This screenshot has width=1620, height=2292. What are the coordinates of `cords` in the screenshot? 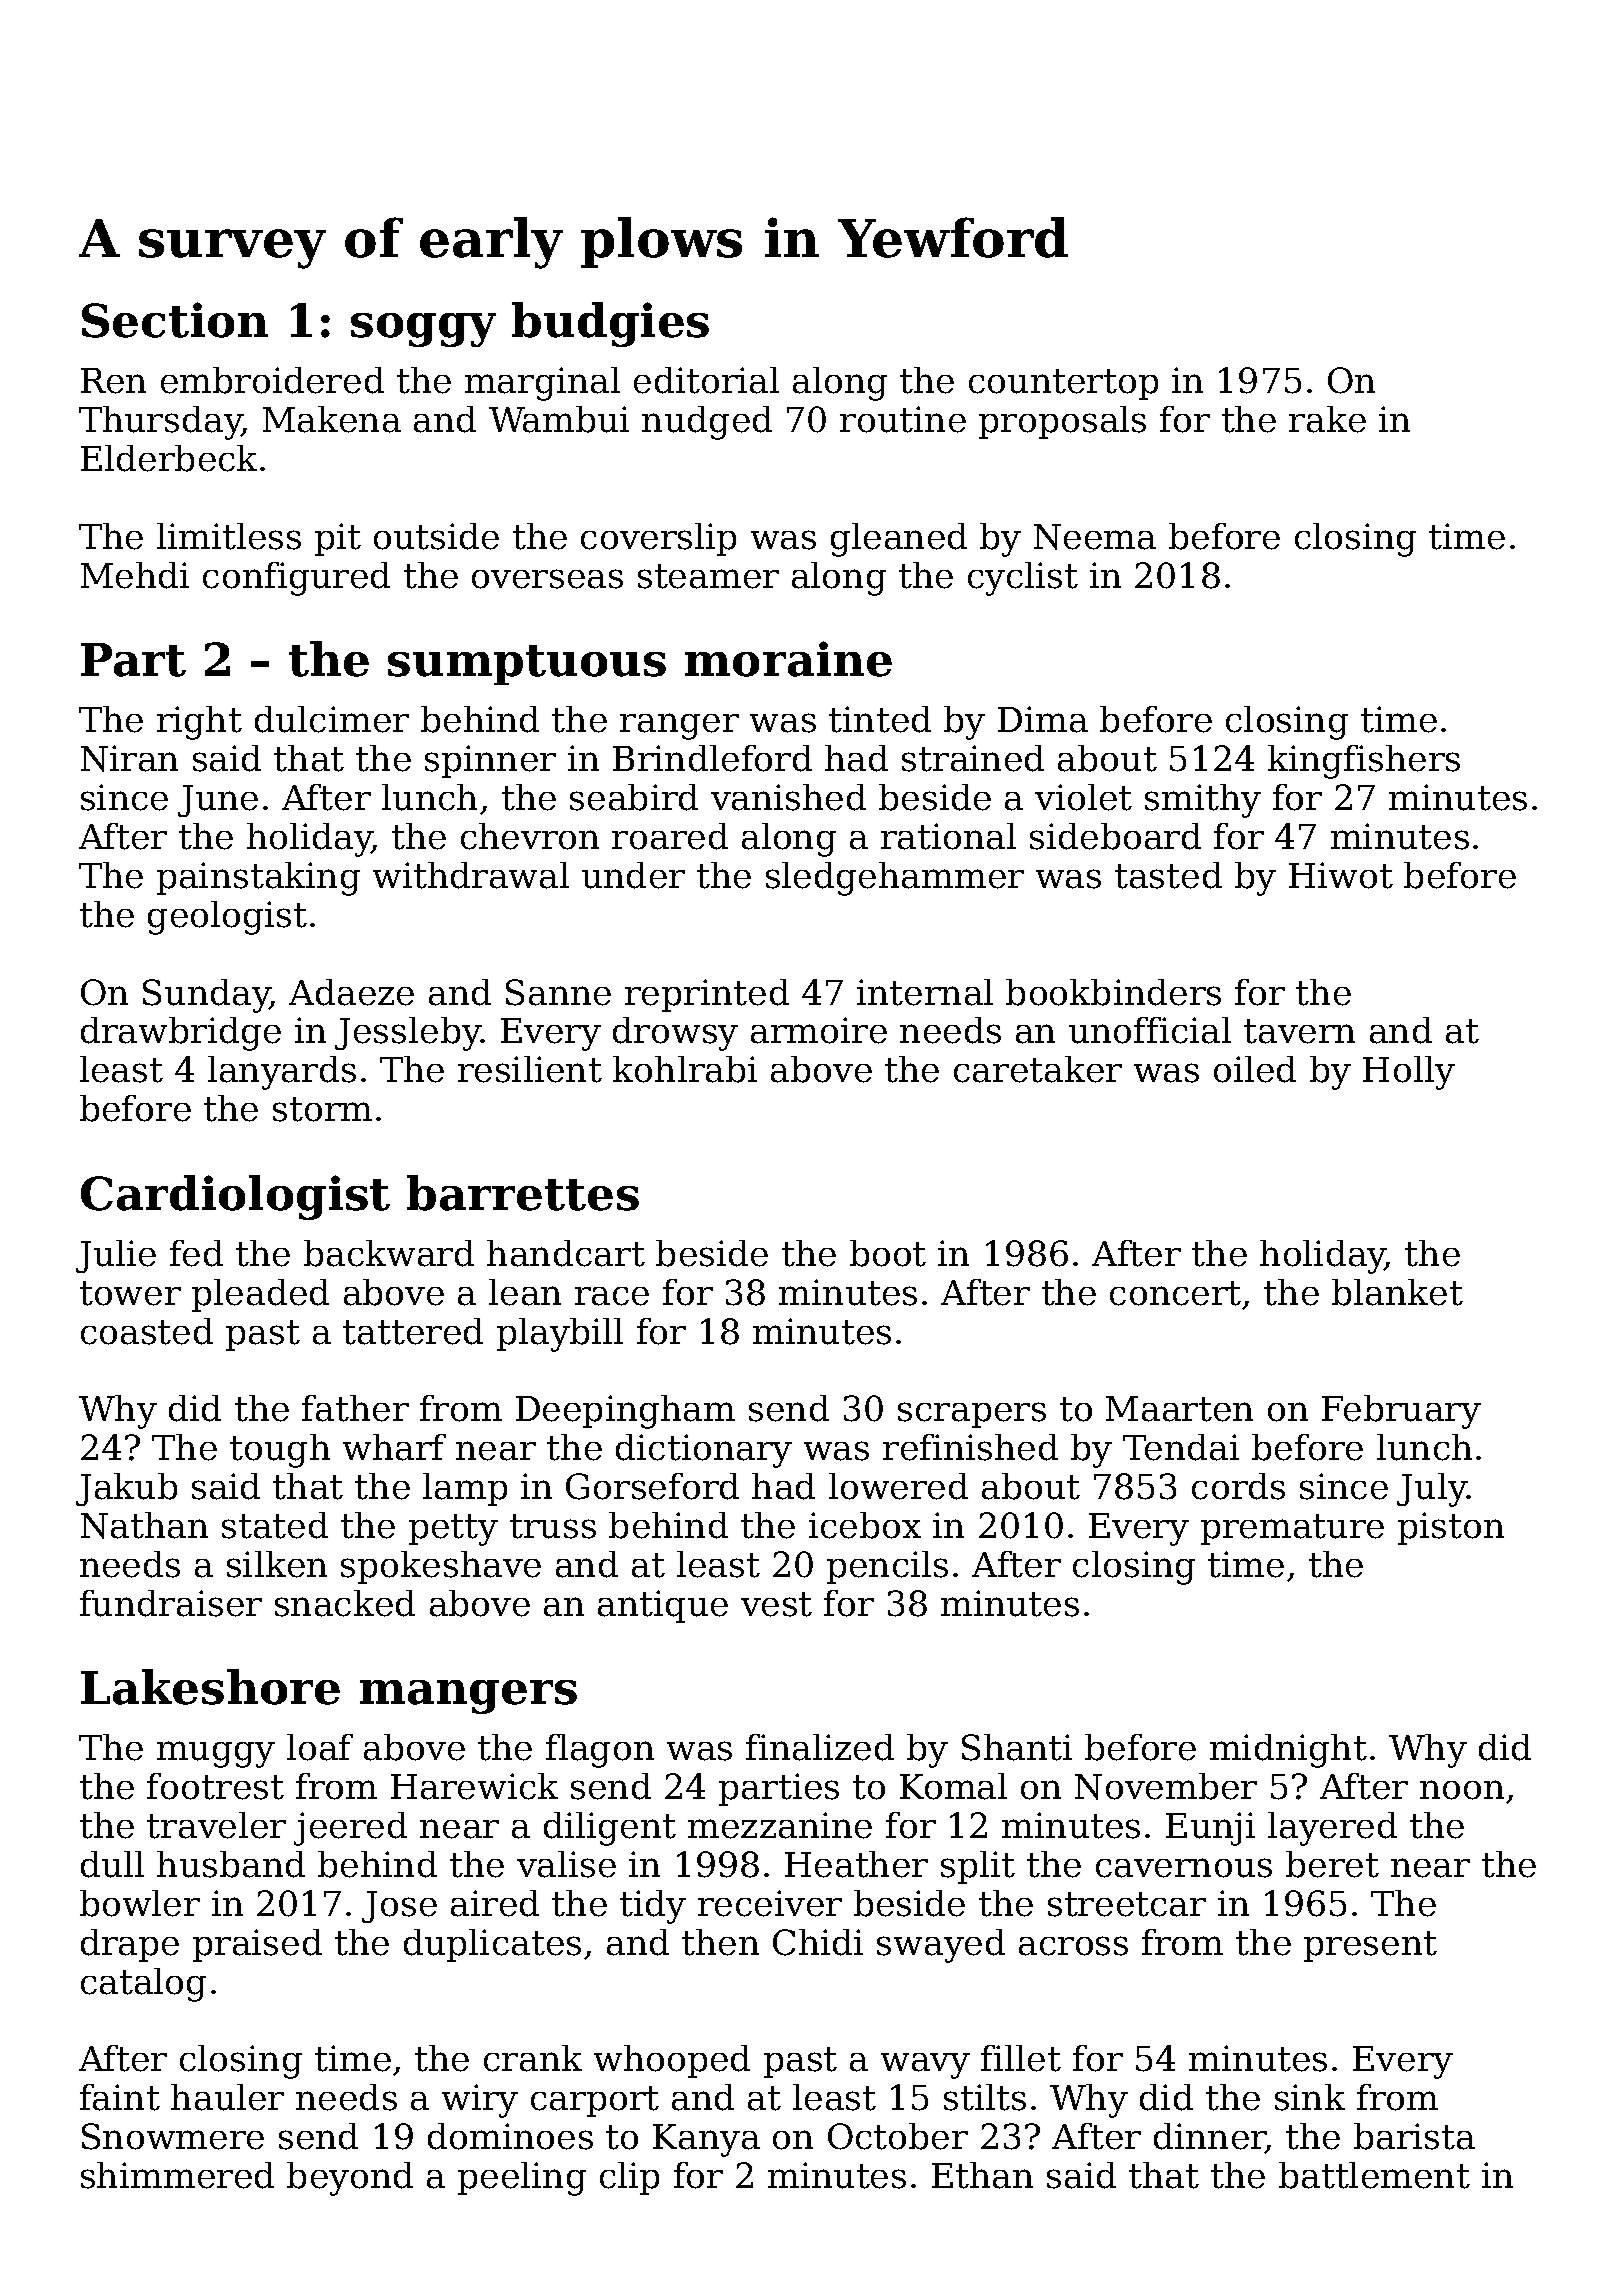 It's located at (1238, 1486).
